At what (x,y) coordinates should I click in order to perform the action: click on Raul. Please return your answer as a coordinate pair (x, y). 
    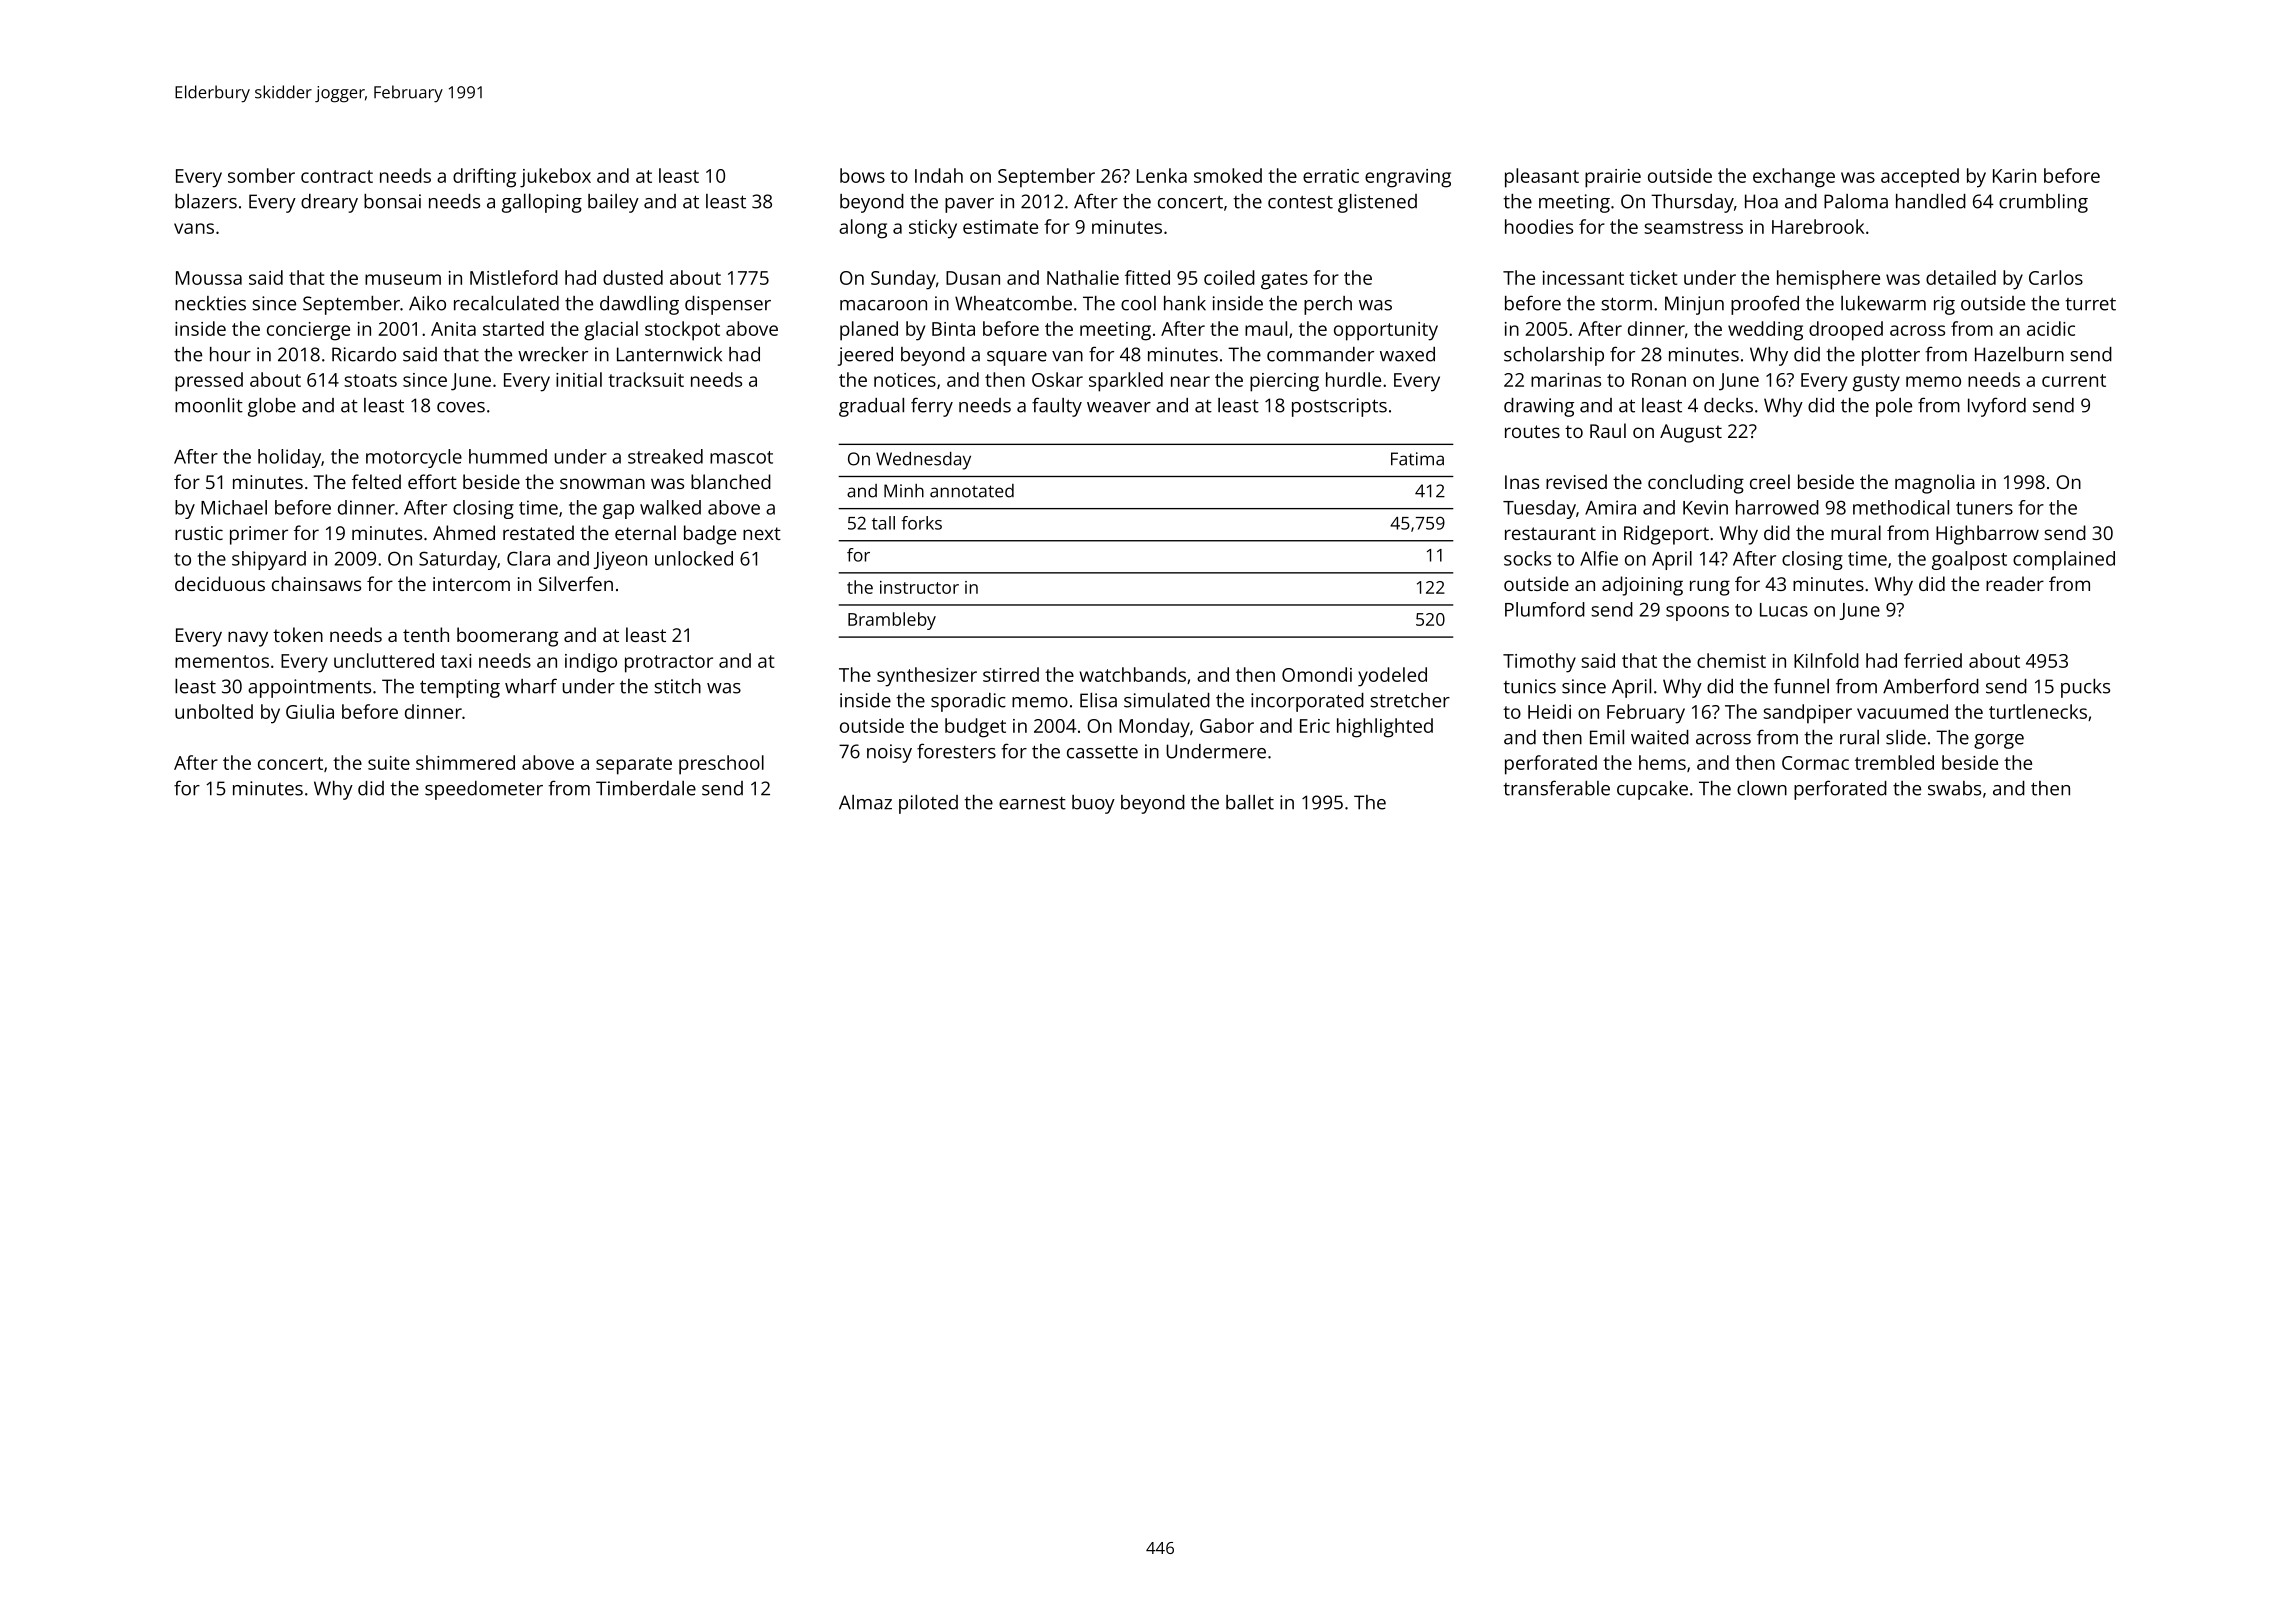
    Looking at the image, I should click on (1608, 430).
